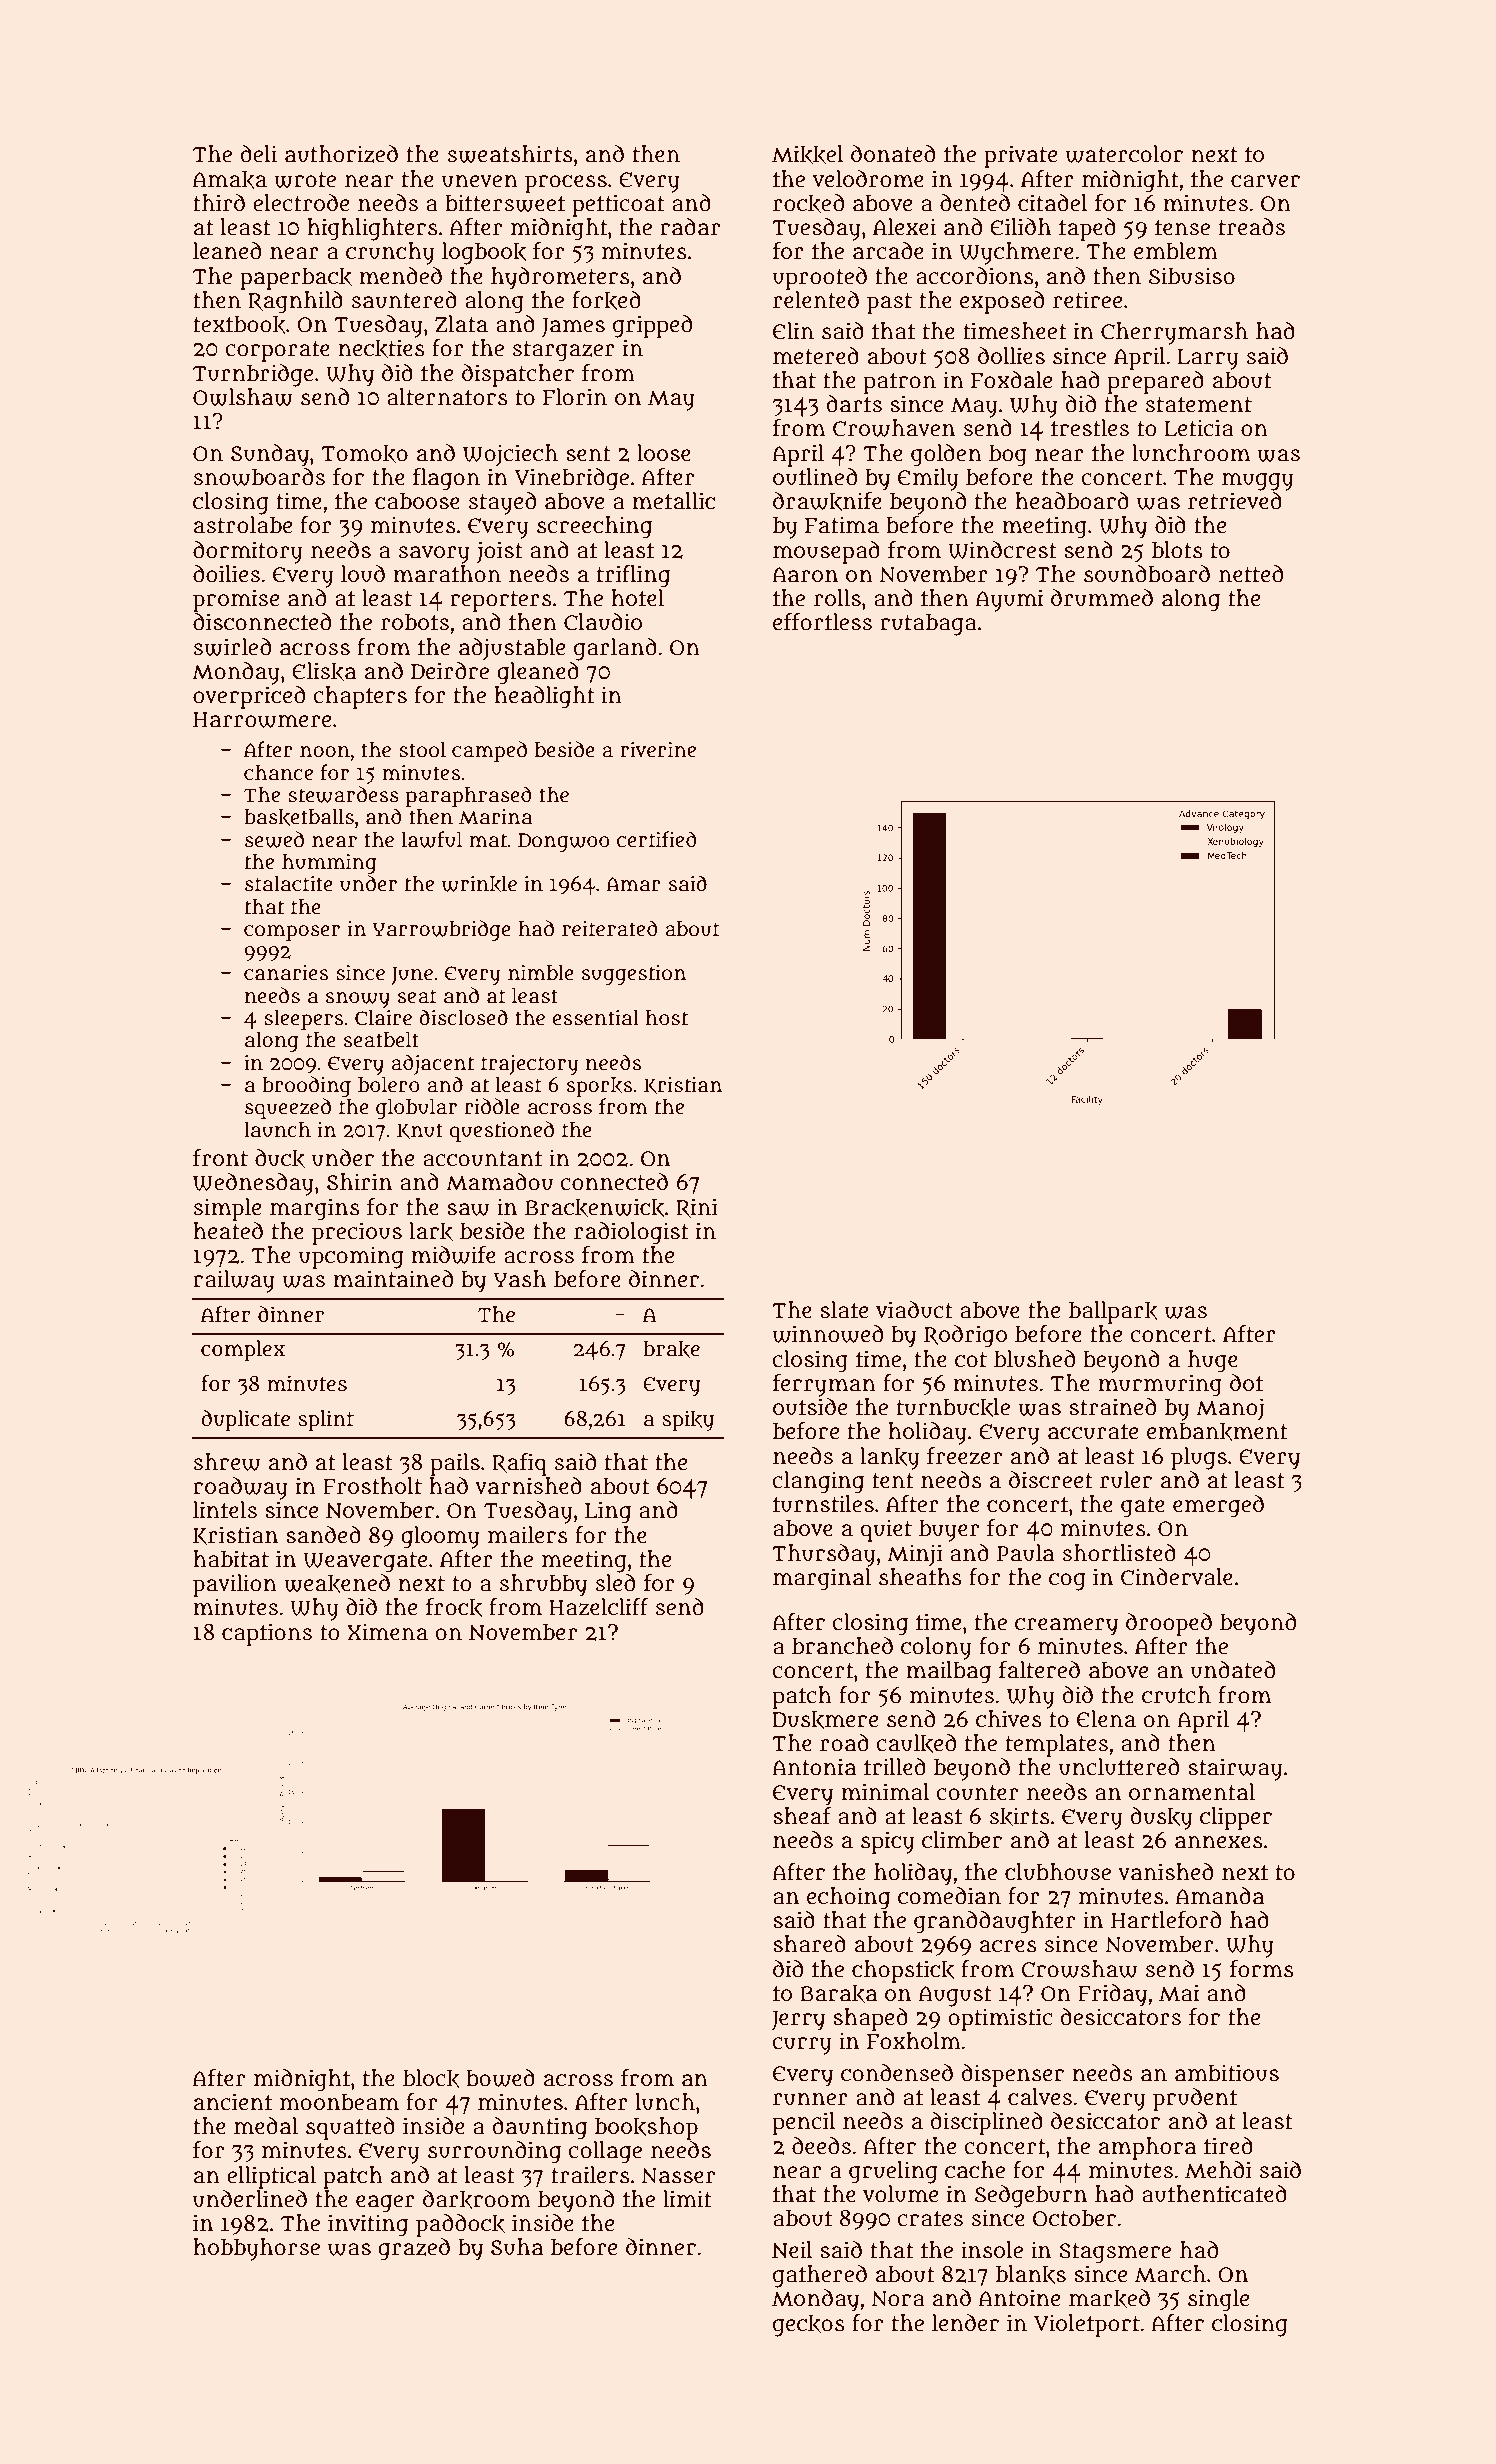 This screenshot has width=1496, height=2464. Describe the element at coordinates (1102, 598) in the screenshot. I see `drummed` at that location.
